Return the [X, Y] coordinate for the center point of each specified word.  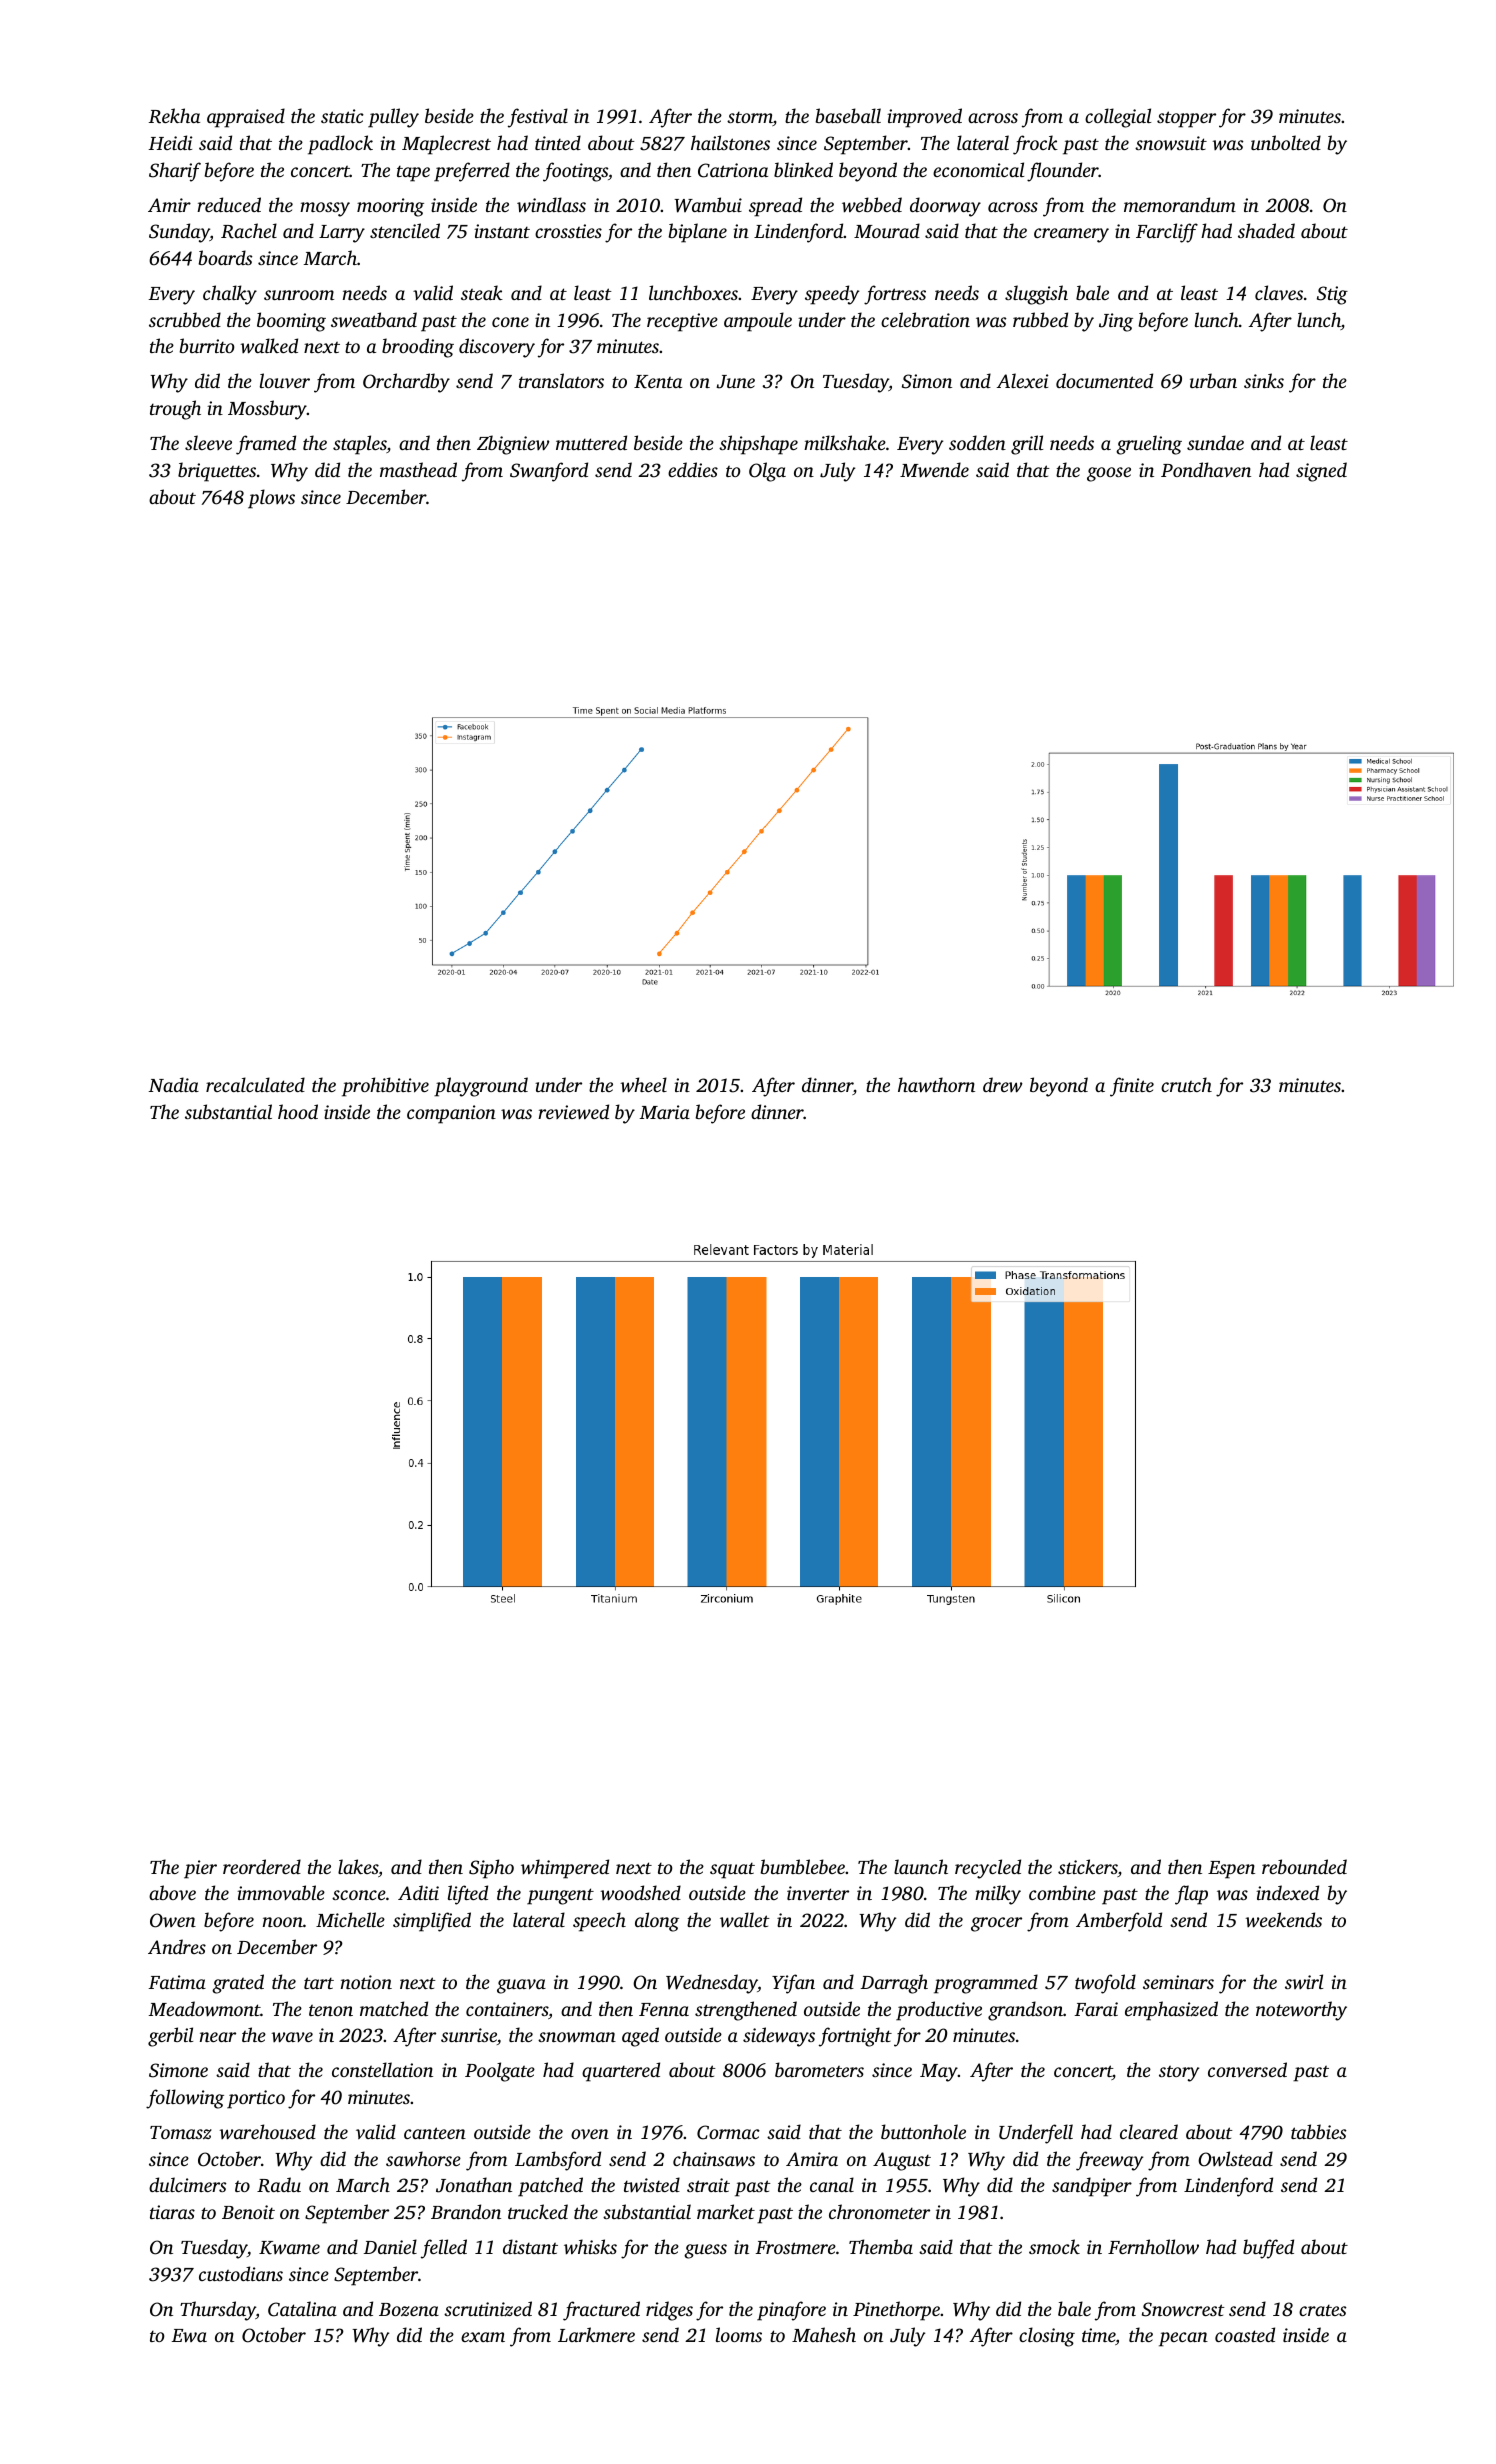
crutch [1186, 1084]
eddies [693, 469]
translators [561, 380]
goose [1109, 474]
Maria [665, 1112]
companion [451, 1114]
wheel [643, 1085]
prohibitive [385, 1087]
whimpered [565, 1869]
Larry [342, 234]
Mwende [934, 470]
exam [483, 2337]
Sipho [491, 1869]
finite [1132, 1087]
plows [271, 499]
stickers [1088, 1868]
